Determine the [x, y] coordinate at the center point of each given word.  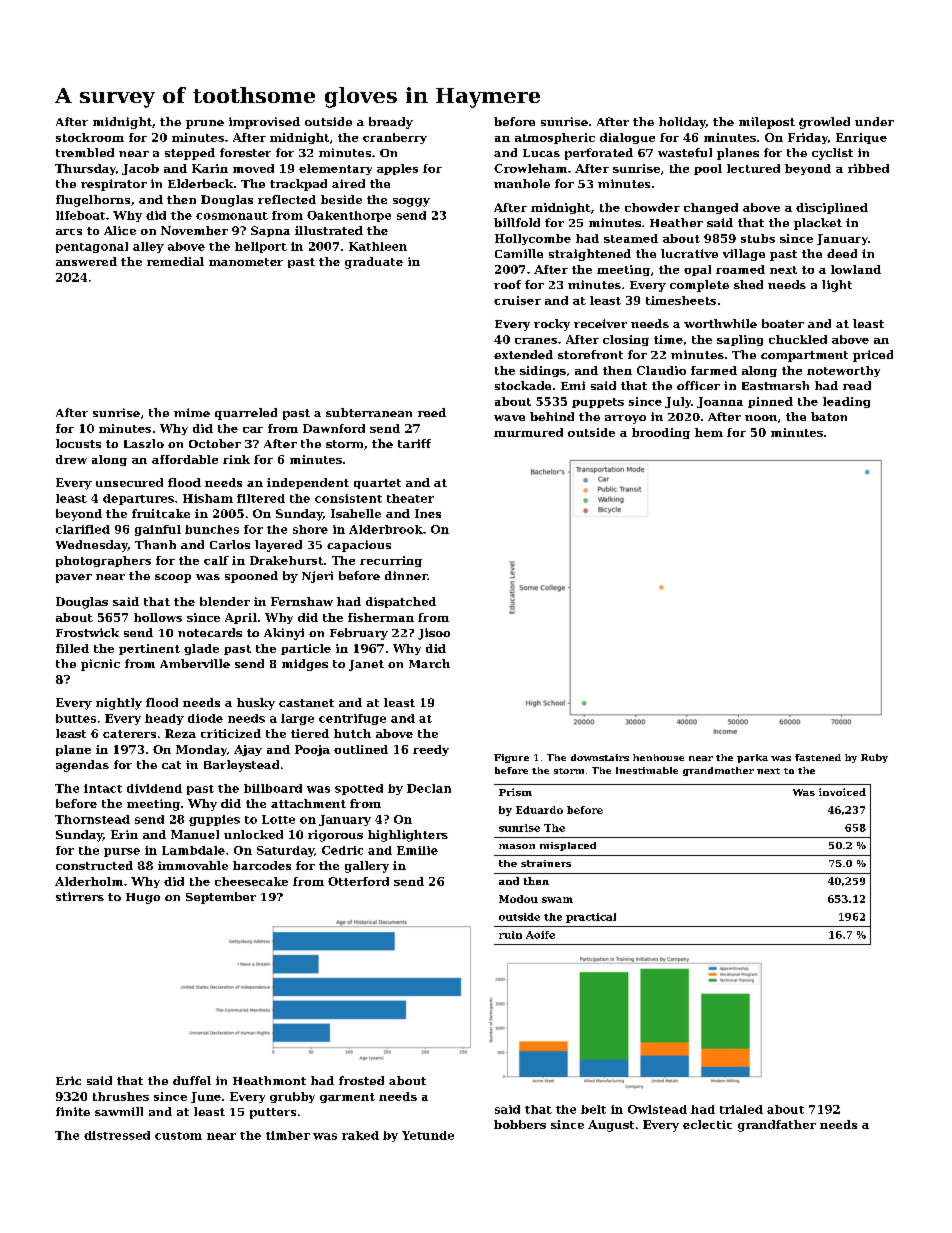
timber [288, 1135]
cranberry [395, 138]
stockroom [90, 137]
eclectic [707, 1124]
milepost [767, 123]
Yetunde [428, 1135]
